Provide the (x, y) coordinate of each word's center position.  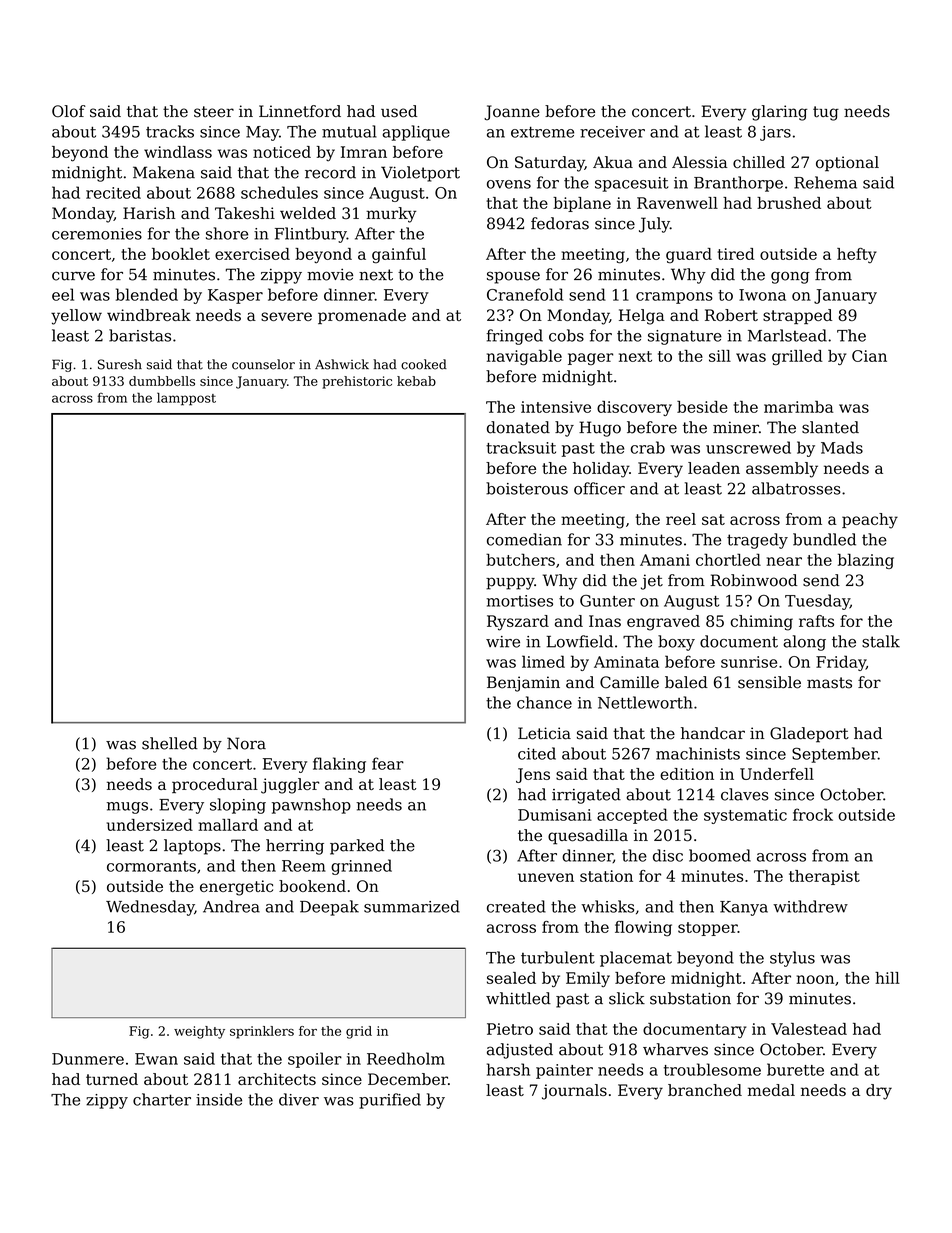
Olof (69, 111)
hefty (857, 255)
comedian (524, 539)
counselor (263, 364)
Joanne (512, 113)
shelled (170, 743)
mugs (127, 808)
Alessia (699, 162)
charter (162, 1099)
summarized (412, 906)
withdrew (810, 906)
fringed (514, 337)
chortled (728, 559)
